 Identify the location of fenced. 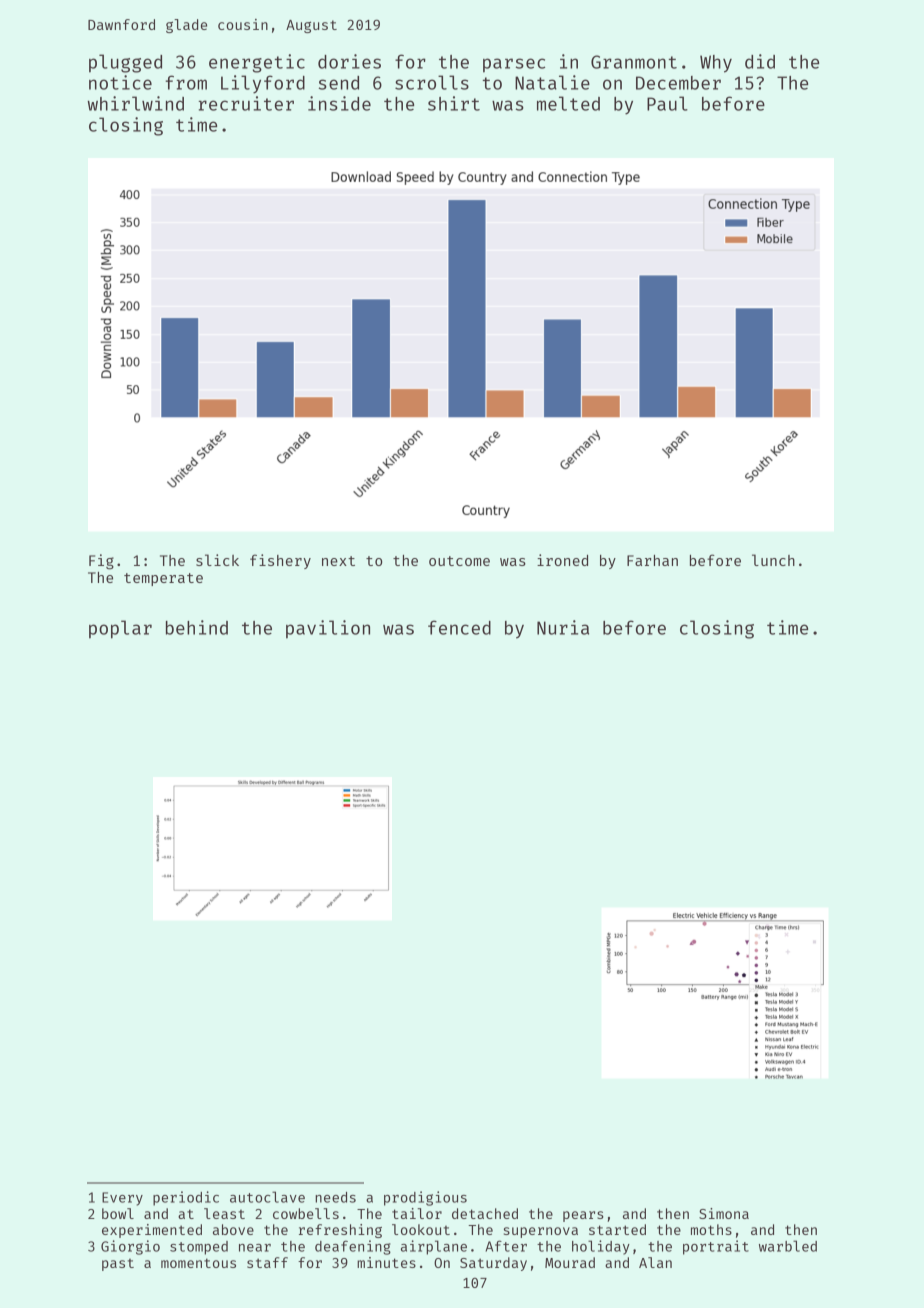
(459, 627).
